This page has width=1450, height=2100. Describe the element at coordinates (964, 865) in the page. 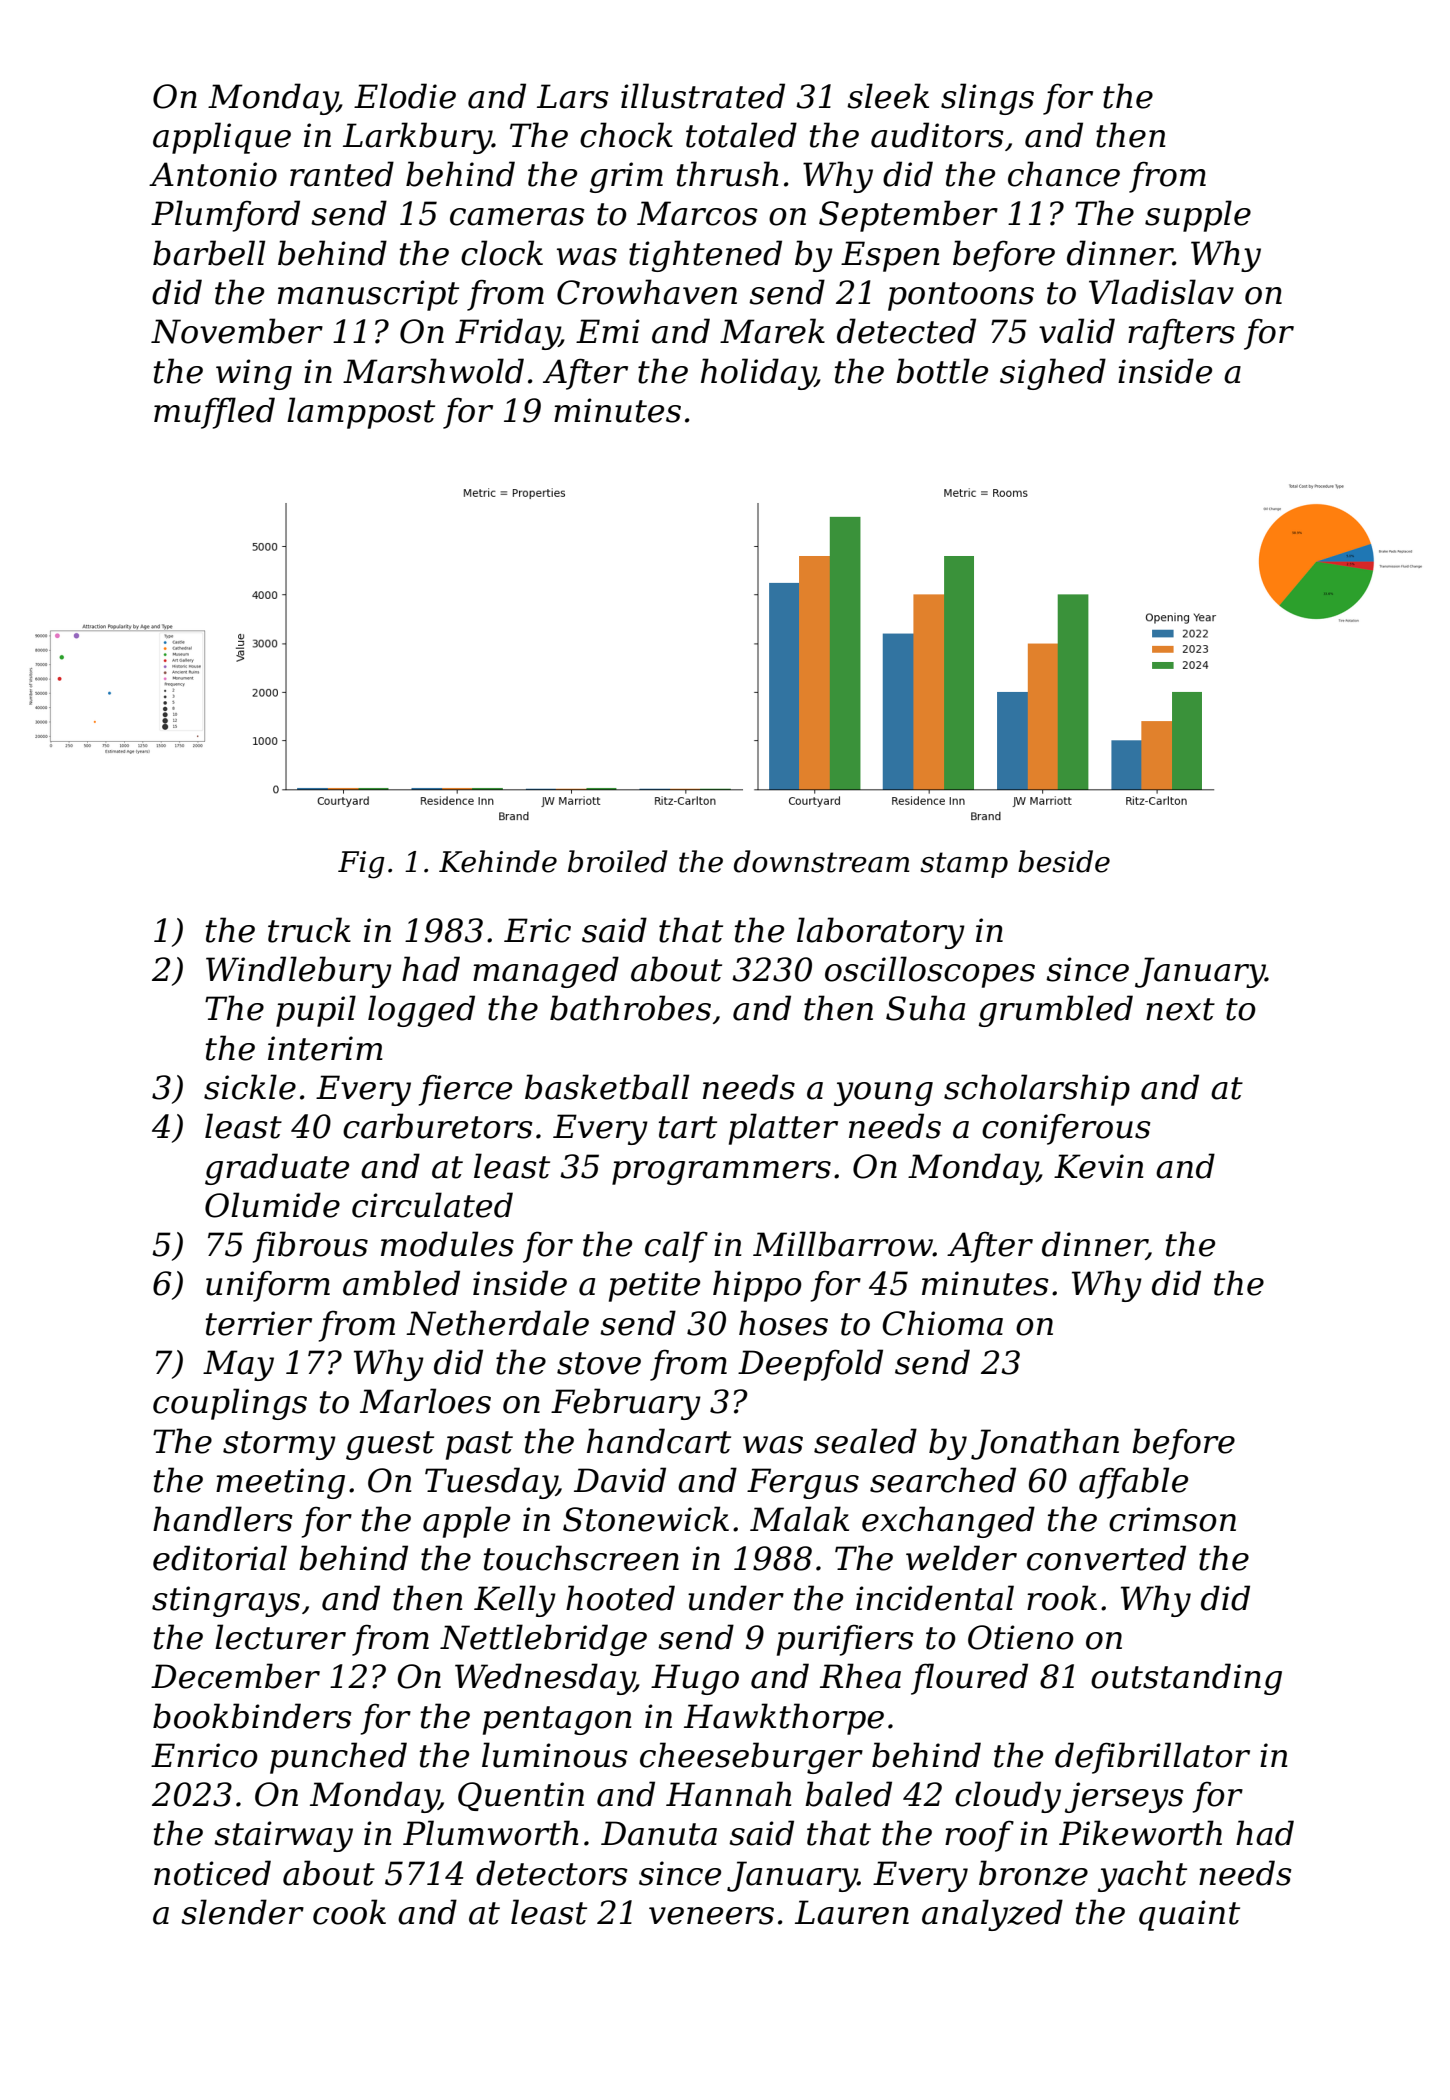

I see `stamp` at that location.
